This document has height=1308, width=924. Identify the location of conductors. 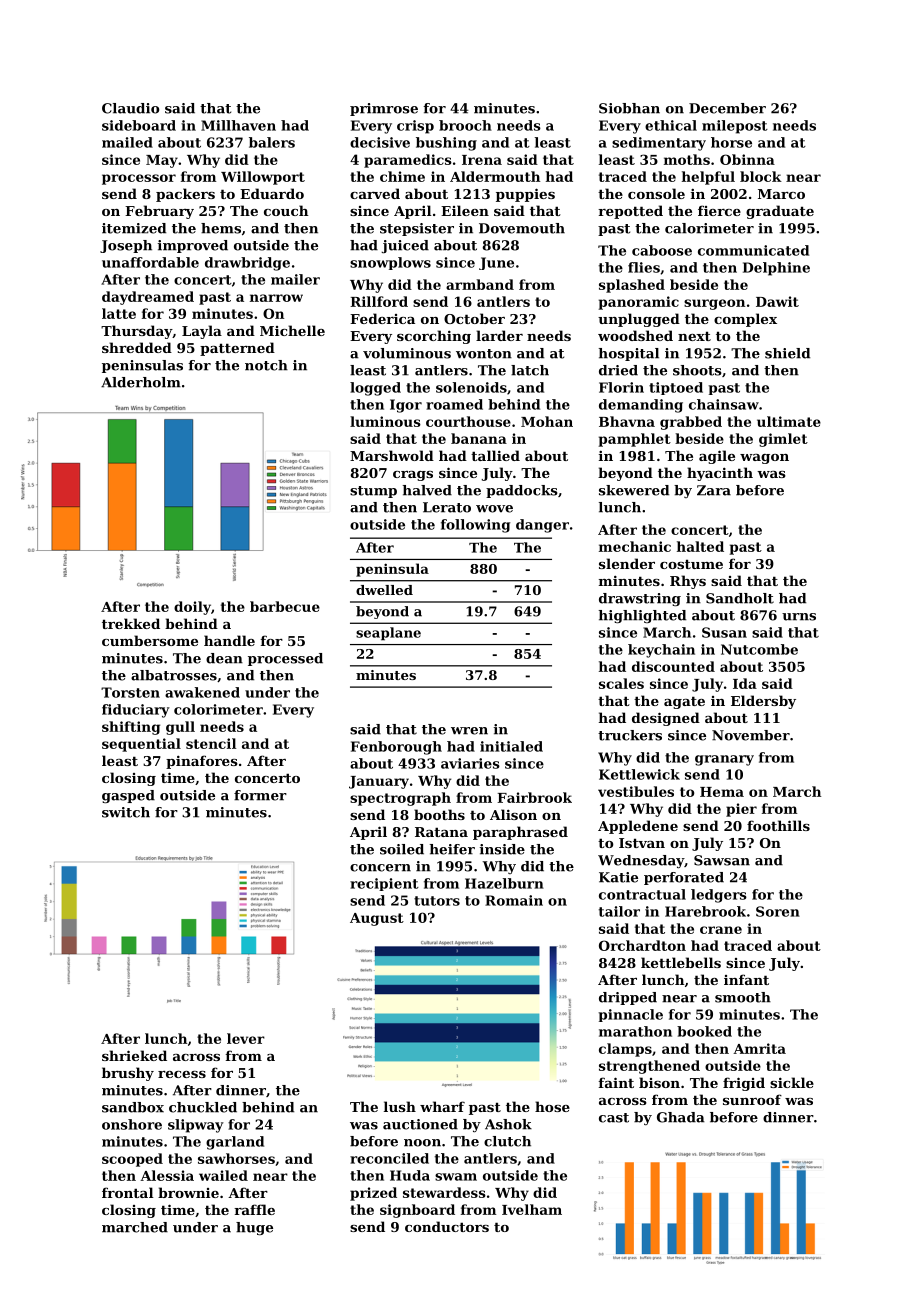
(447, 1226).
